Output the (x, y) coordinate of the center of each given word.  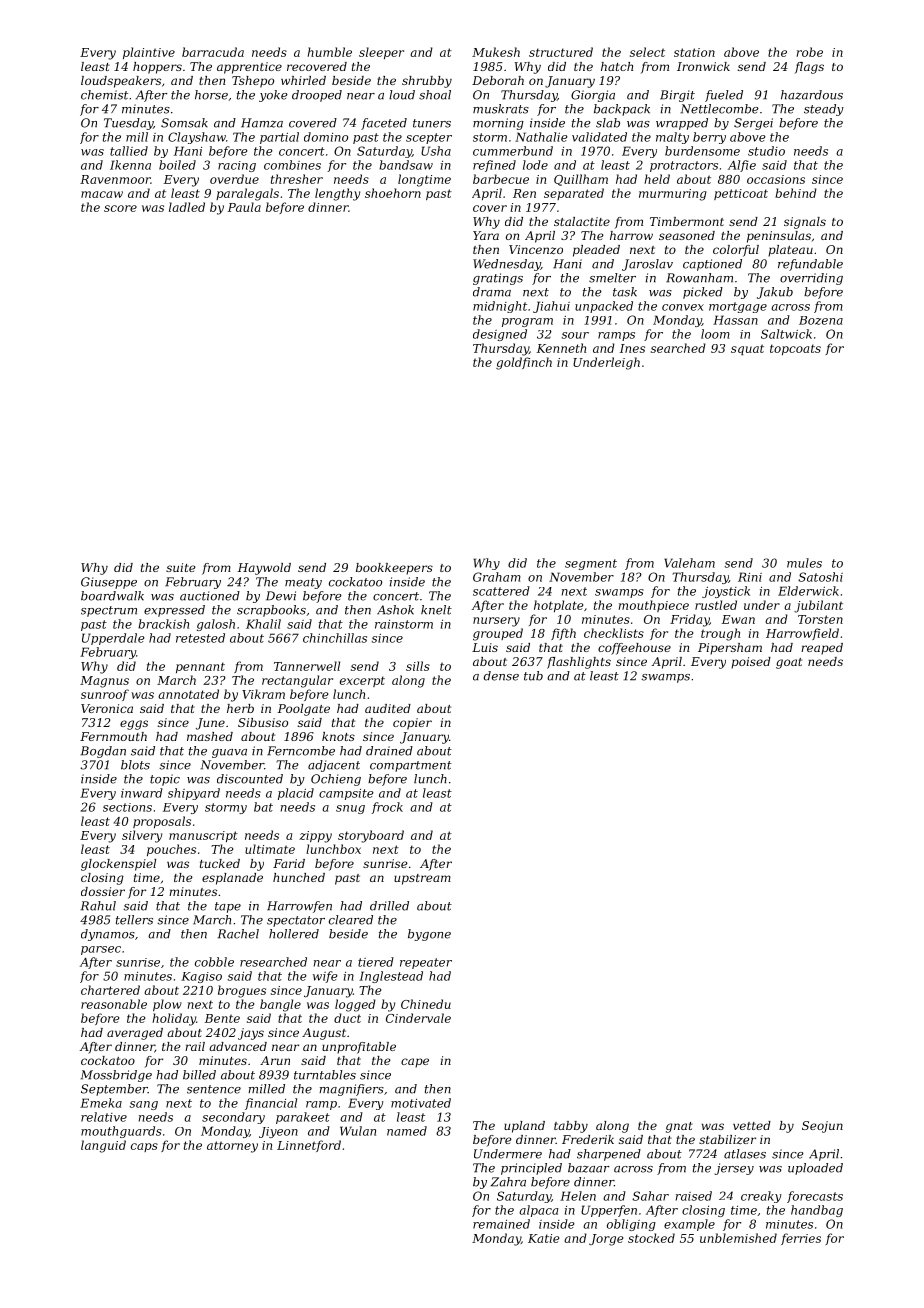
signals (805, 223)
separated (574, 194)
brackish (163, 624)
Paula (244, 207)
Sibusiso (263, 722)
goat (789, 663)
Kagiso (201, 977)
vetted (752, 1125)
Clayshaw (197, 138)
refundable (810, 265)
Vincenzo (536, 249)
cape (415, 1063)
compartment (411, 766)
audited (388, 708)
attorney (232, 1147)
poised (751, 663)
